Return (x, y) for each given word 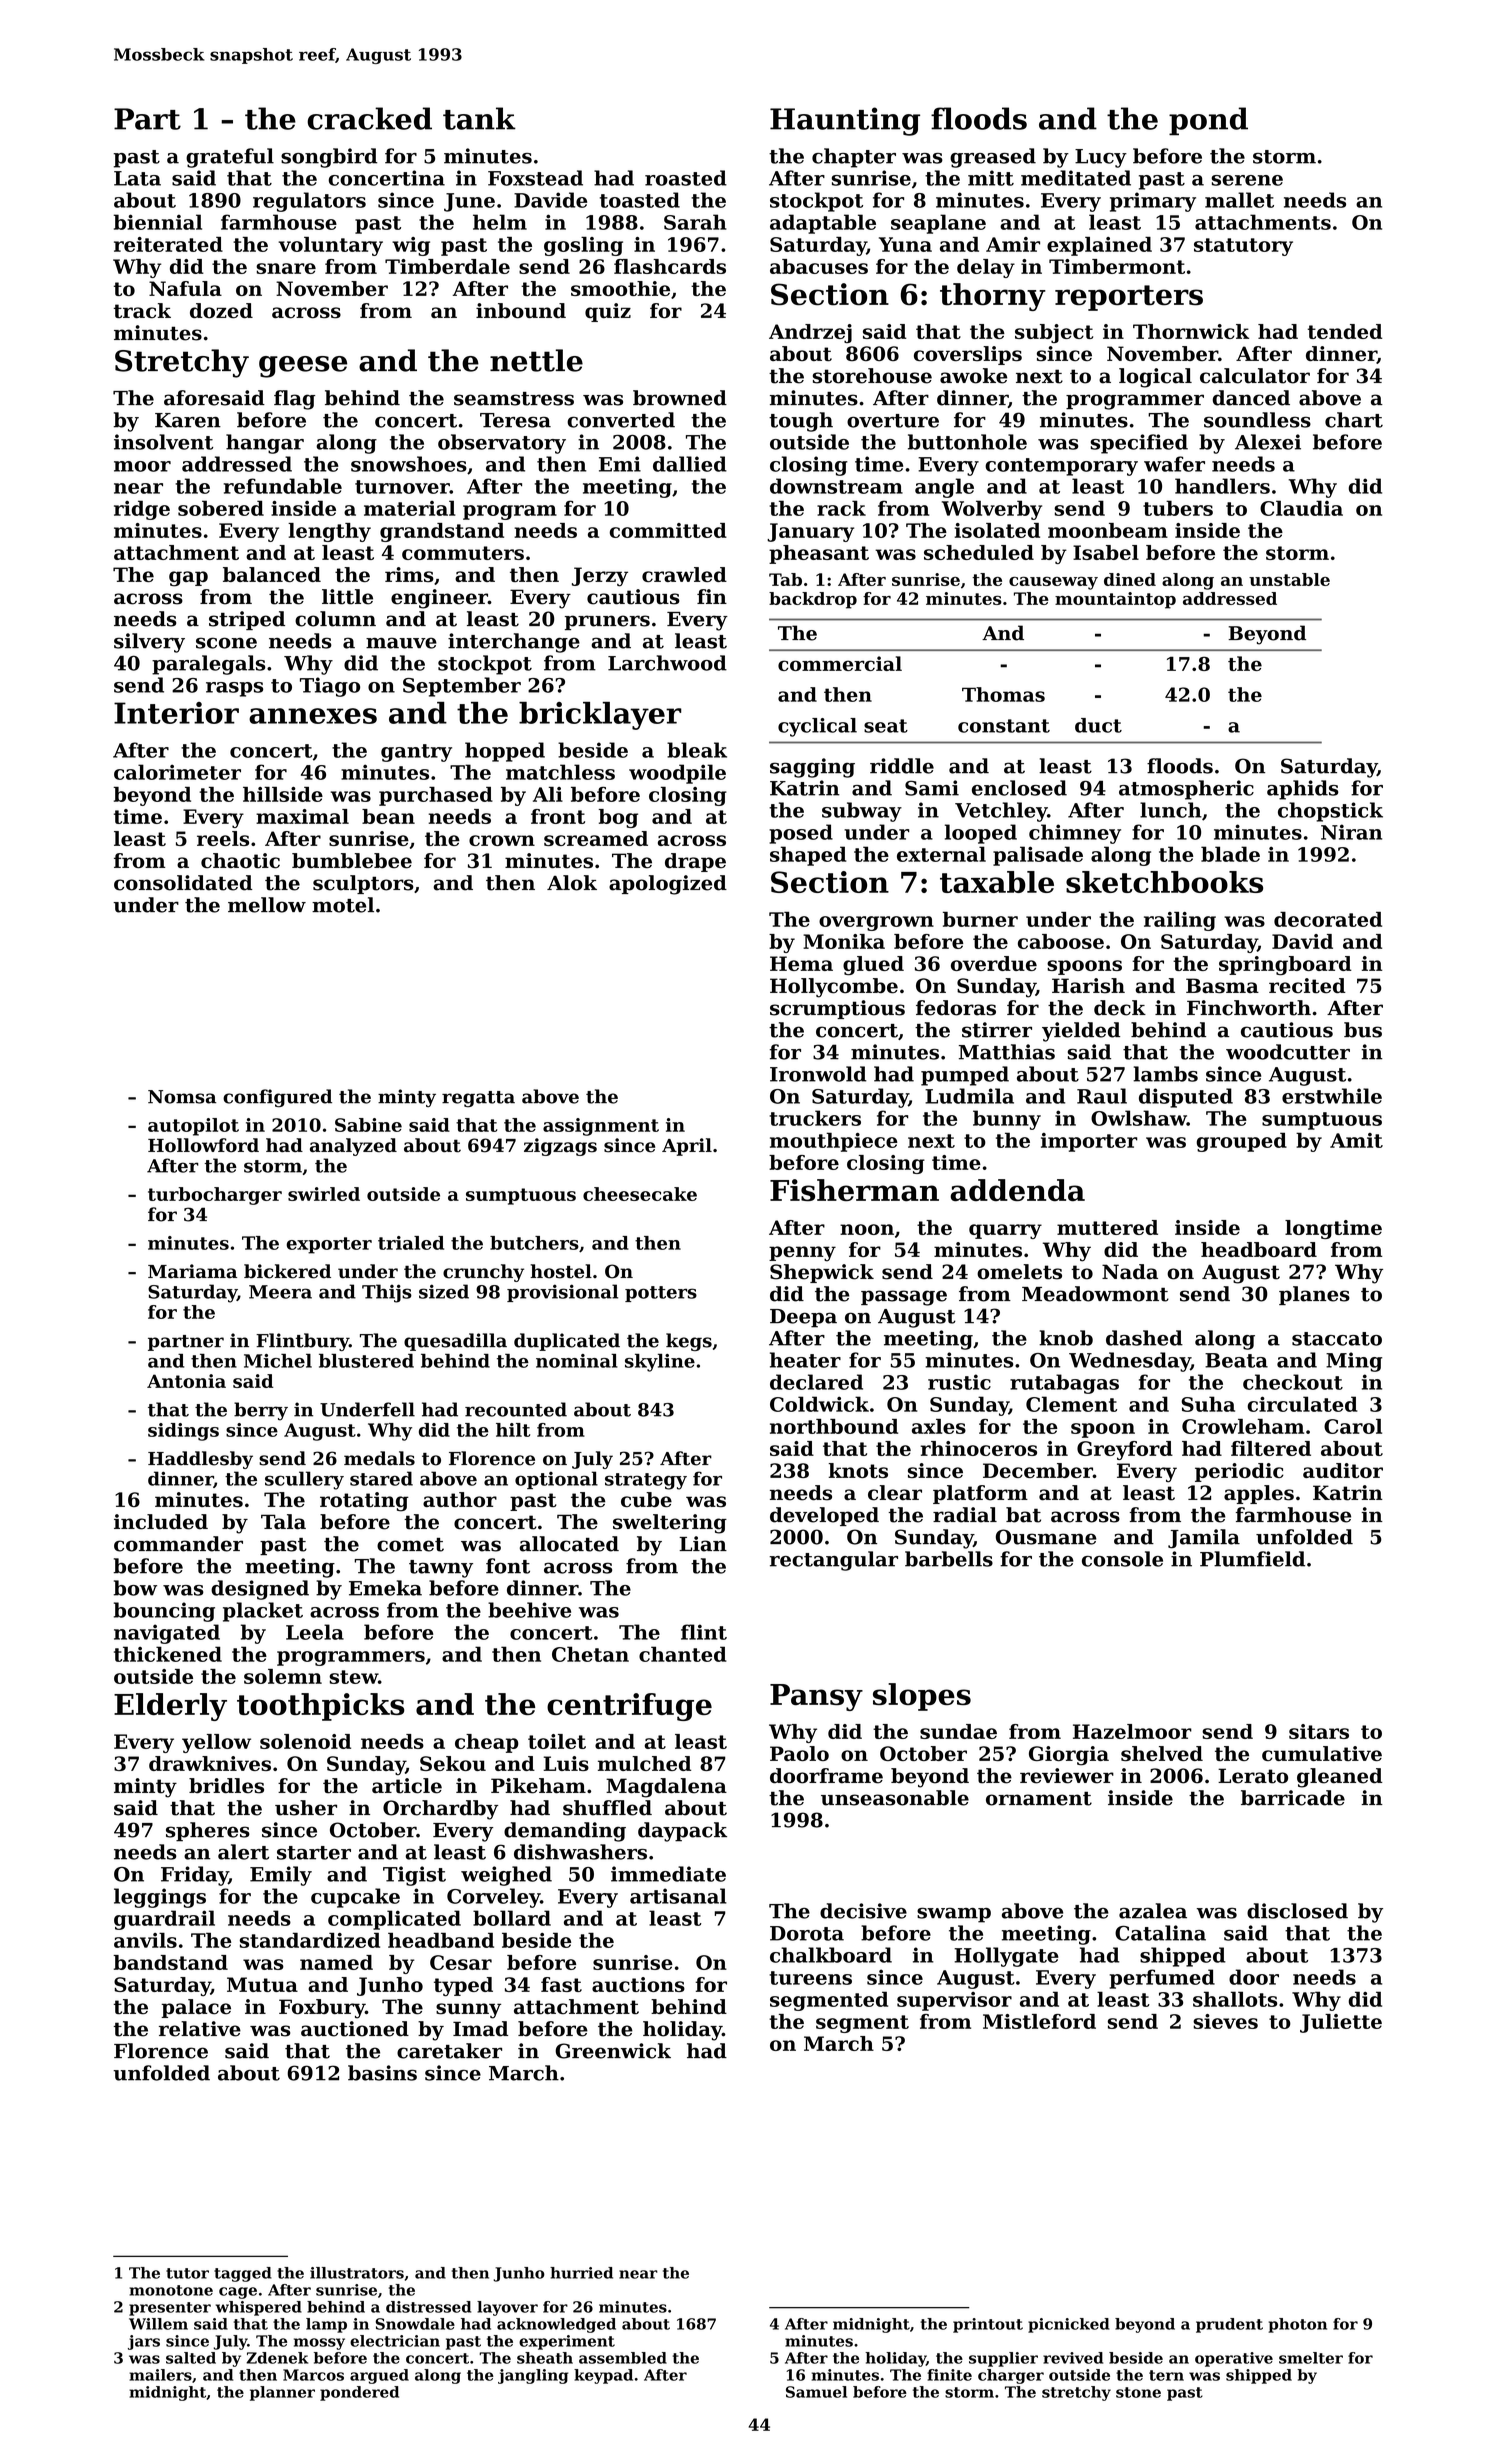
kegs (689, 1342)
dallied (690, 464)
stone (1138, 2392)
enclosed (1019, 788)
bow (135, 1588)
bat (1023, 1515)
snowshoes (409, 464)
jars (144, 2342)
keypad (603, 2376)
